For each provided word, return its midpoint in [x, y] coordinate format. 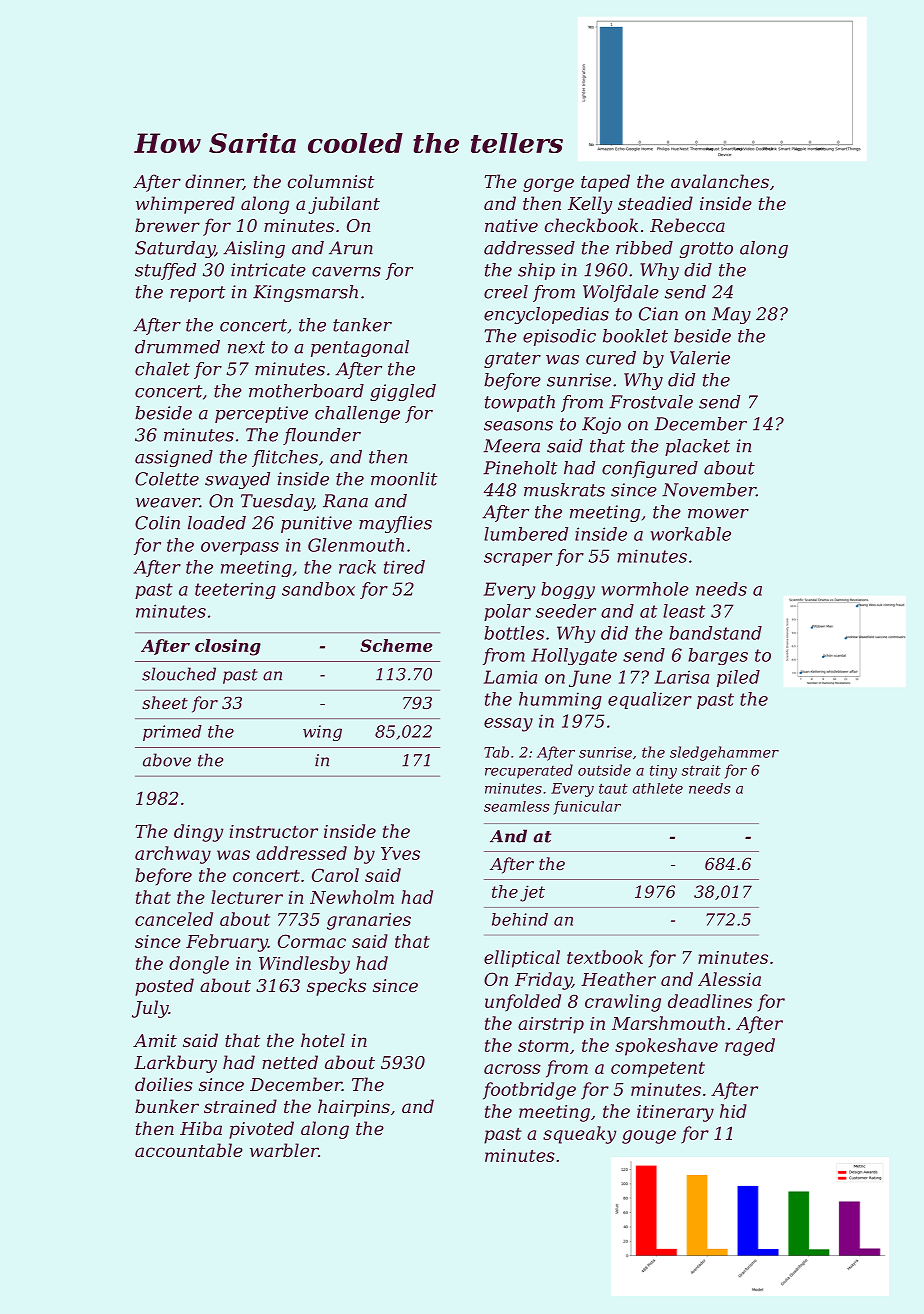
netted [290, 1062]
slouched [179, 674]
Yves [400, 853]
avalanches [720, 181]
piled [738, 678]
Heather [618, 979]
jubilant [344, 205]
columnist [331, 181]
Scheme [396, 645]
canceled [174, 919]
